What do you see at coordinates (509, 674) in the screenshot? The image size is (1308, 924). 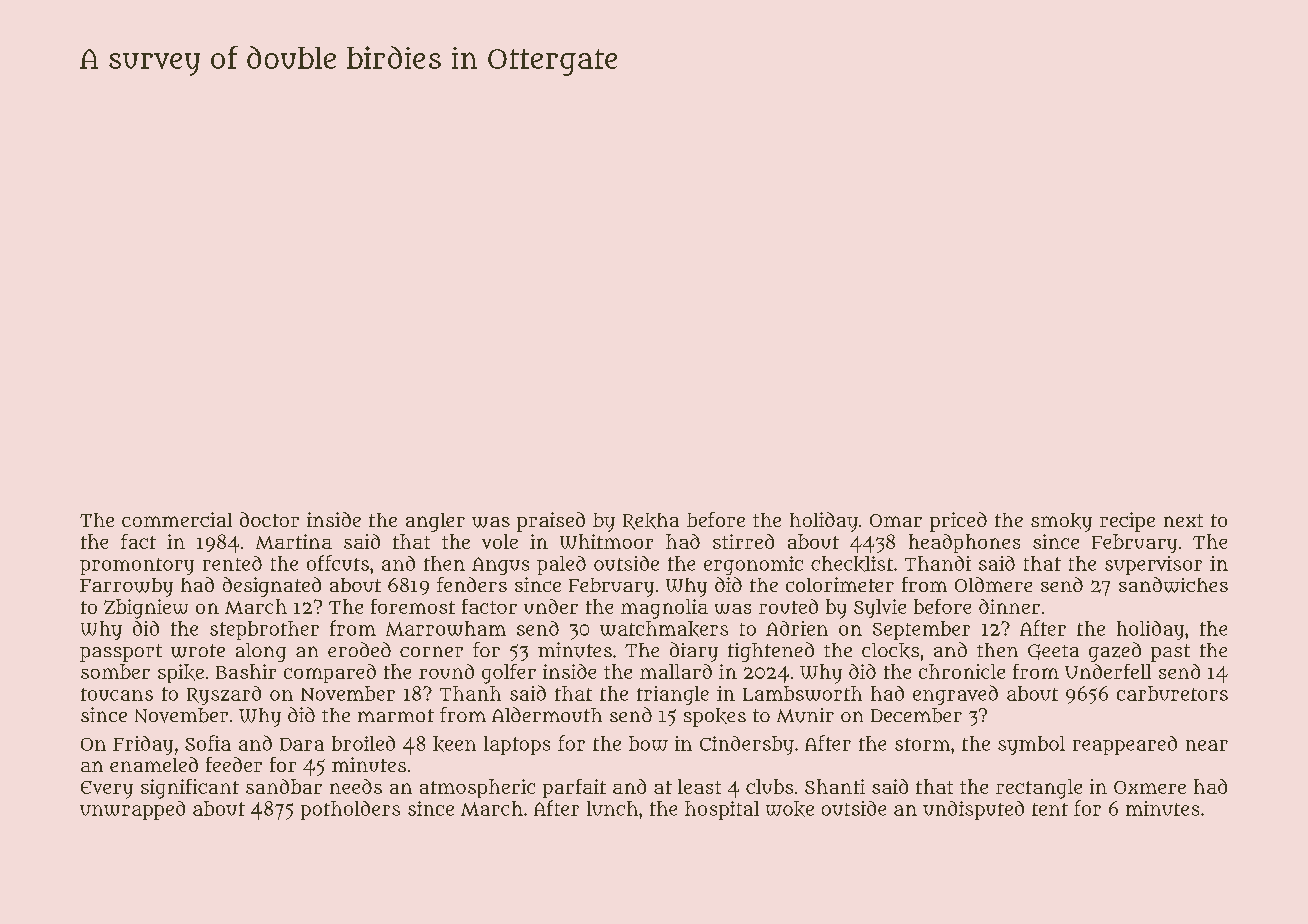 I see `golfer` at bounding box center [509, 674].
